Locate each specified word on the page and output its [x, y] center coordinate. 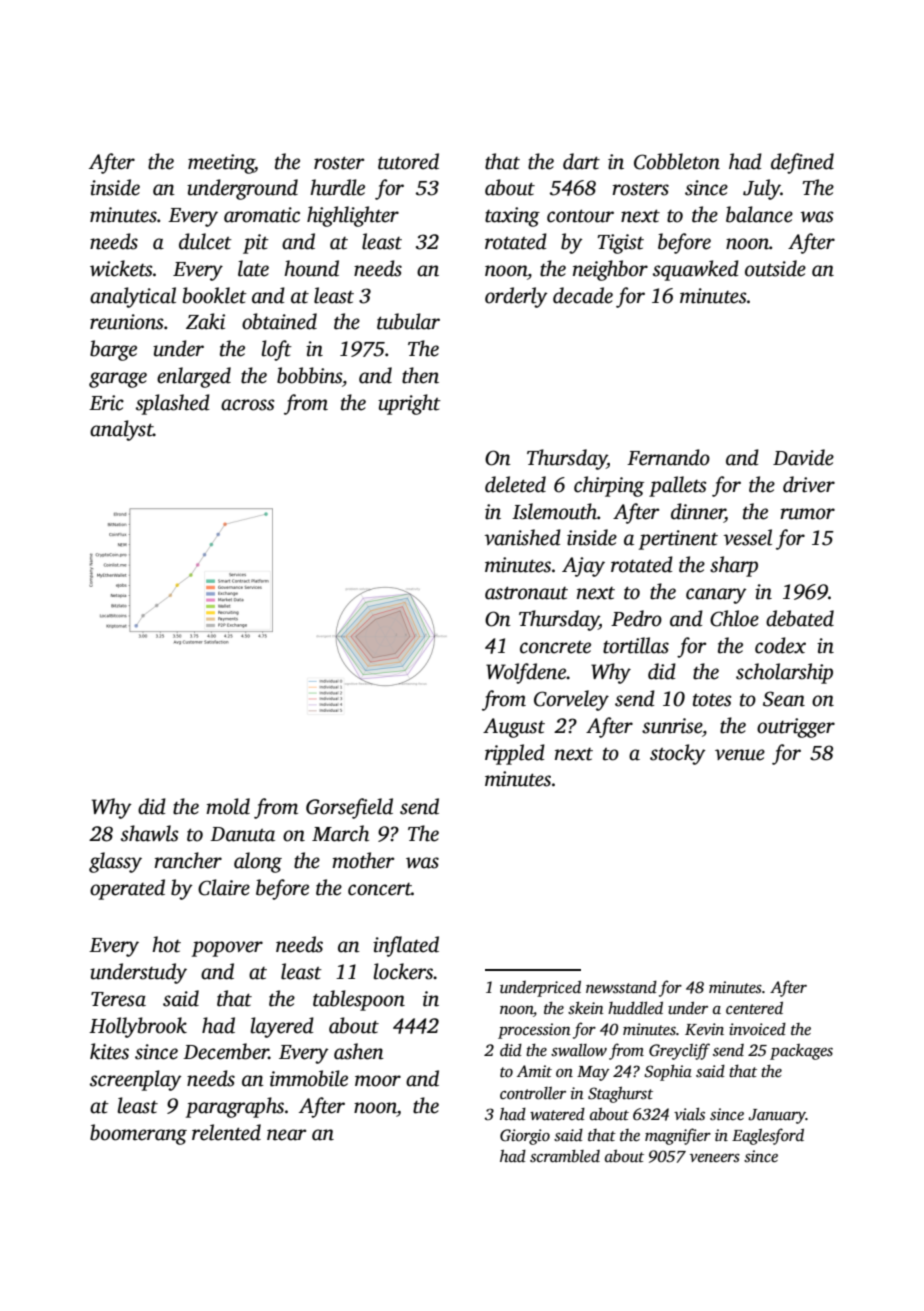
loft [276, 350]
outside [775, 268]
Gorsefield [349, 808]
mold [228, 806]
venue [740, 755]
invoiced [757, 1029]
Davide [803, 457]
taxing [512, 217]
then [420, 375]
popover [227, 949]
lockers [403, 971]
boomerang [138, 1134]
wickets [121, 268]
